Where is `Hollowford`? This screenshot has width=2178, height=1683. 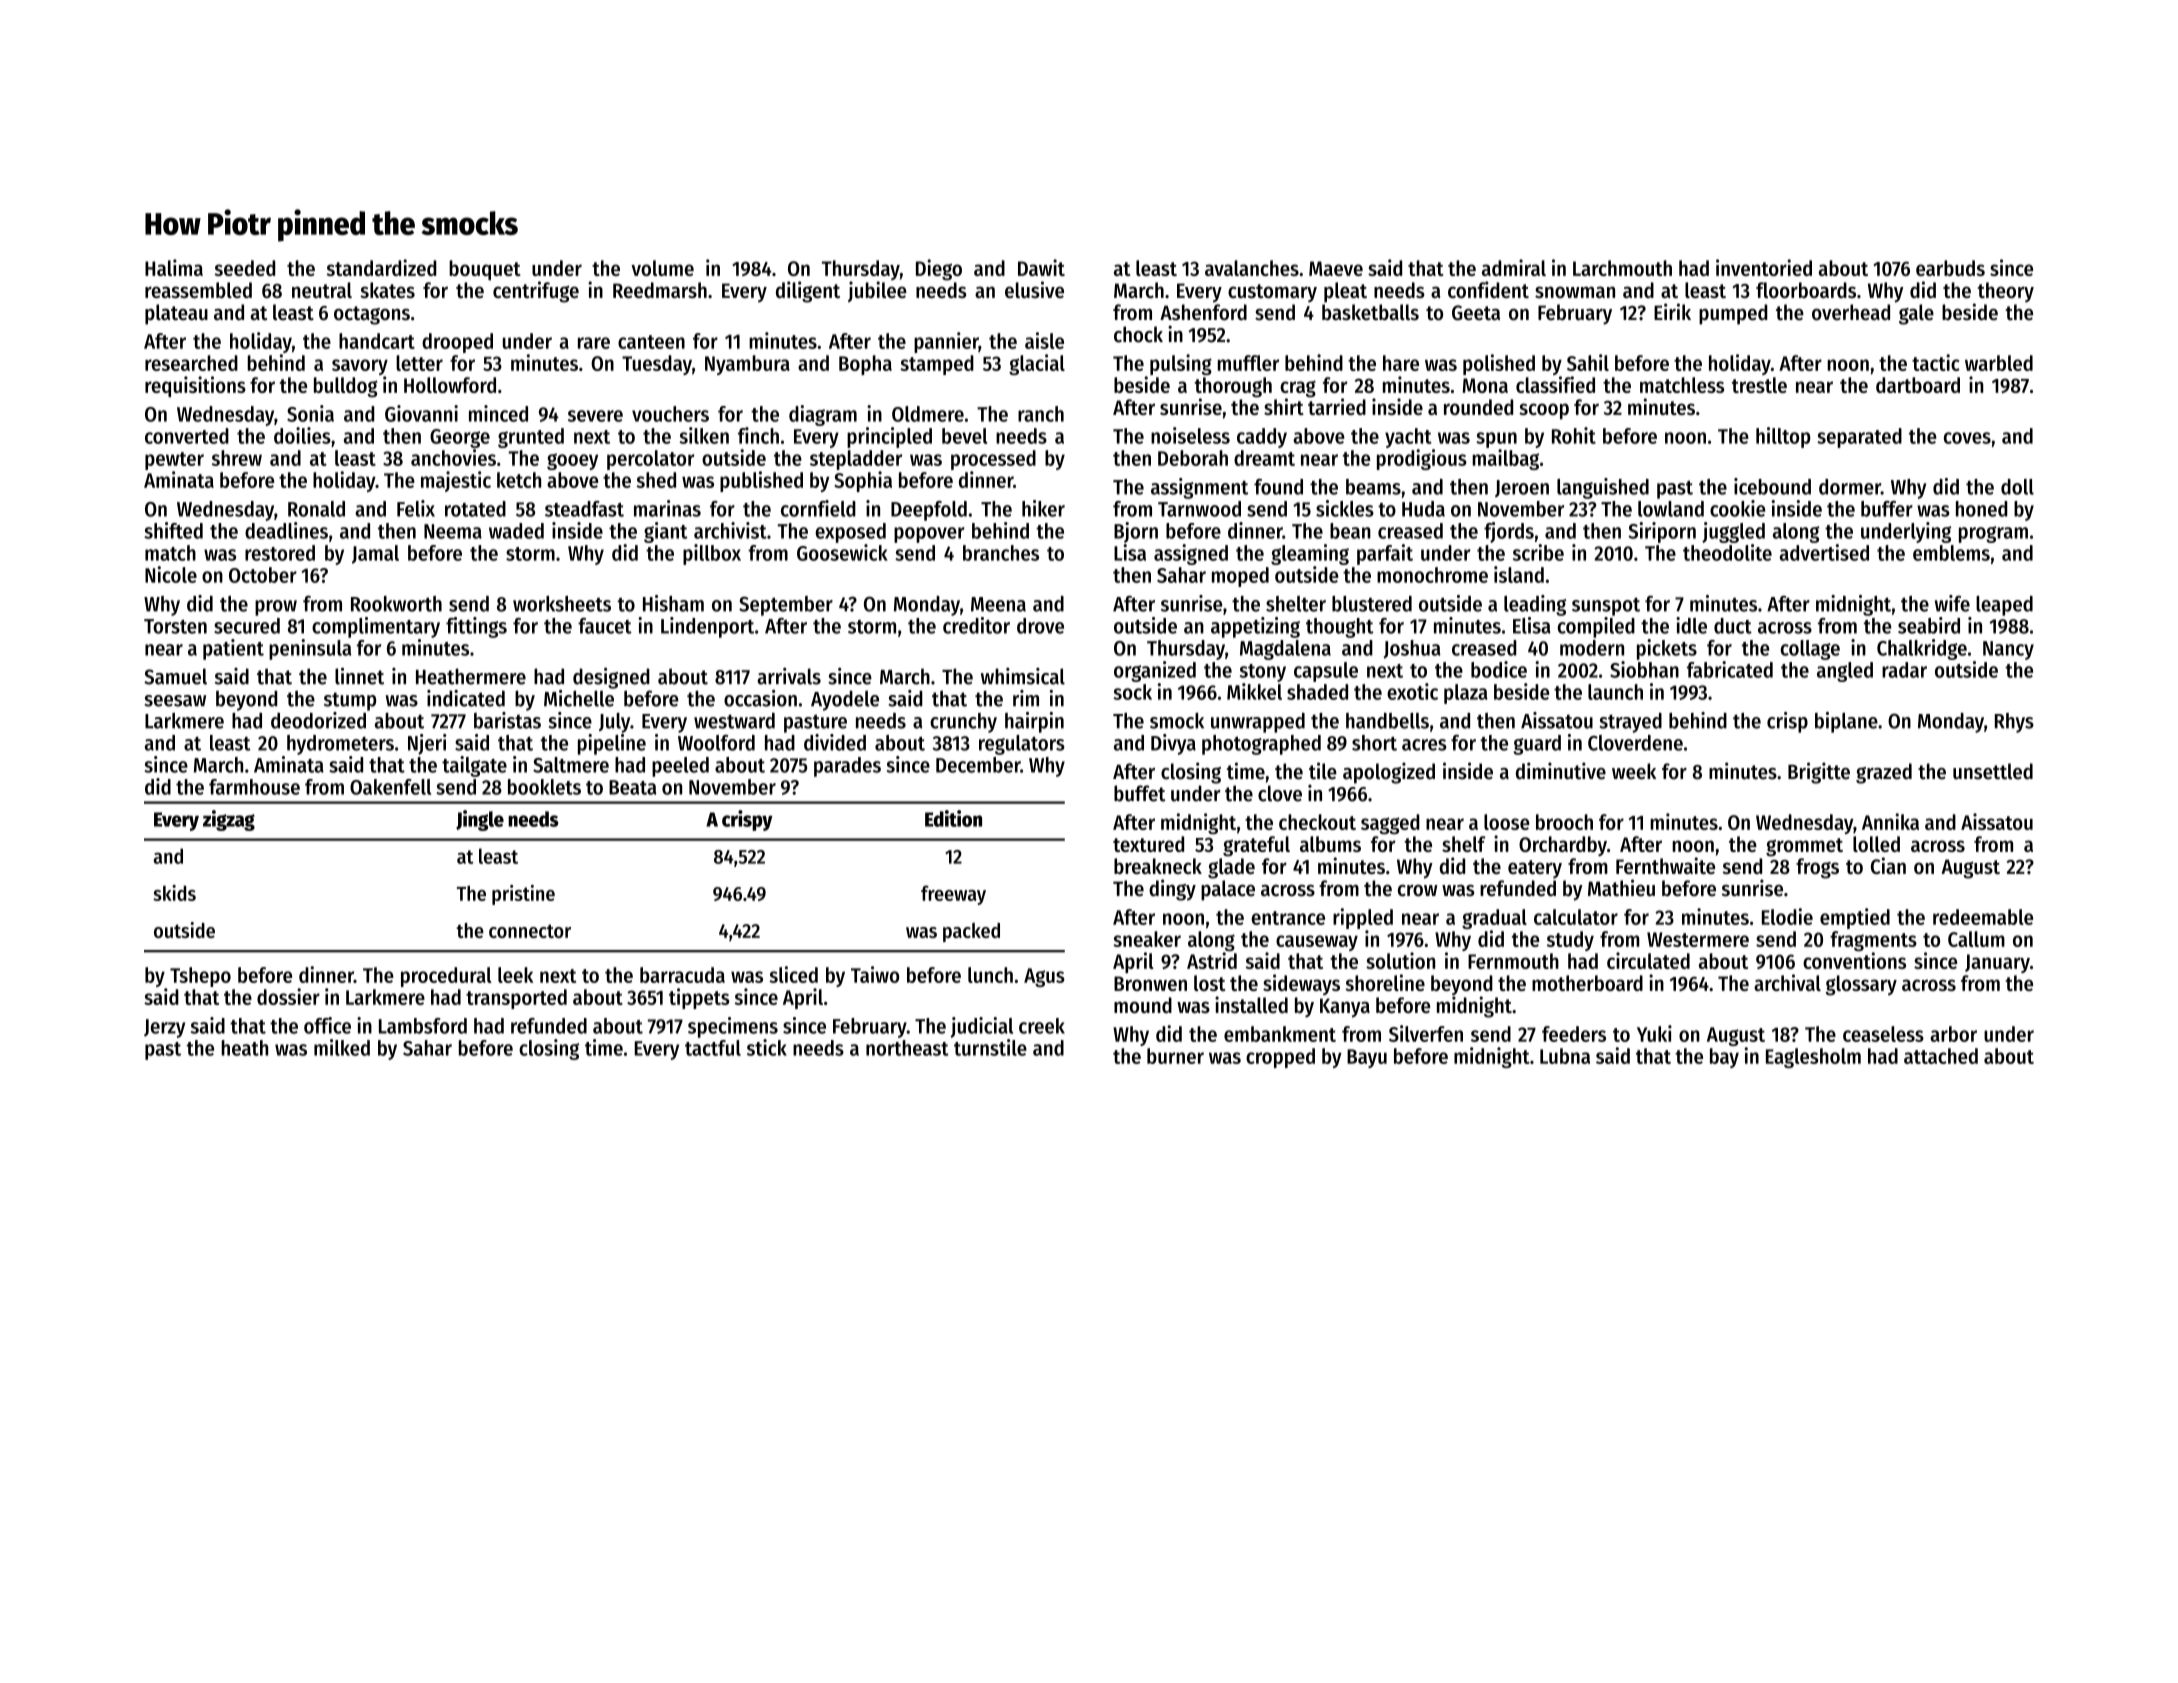 Hollowford is located at coordinates (450, 385).
